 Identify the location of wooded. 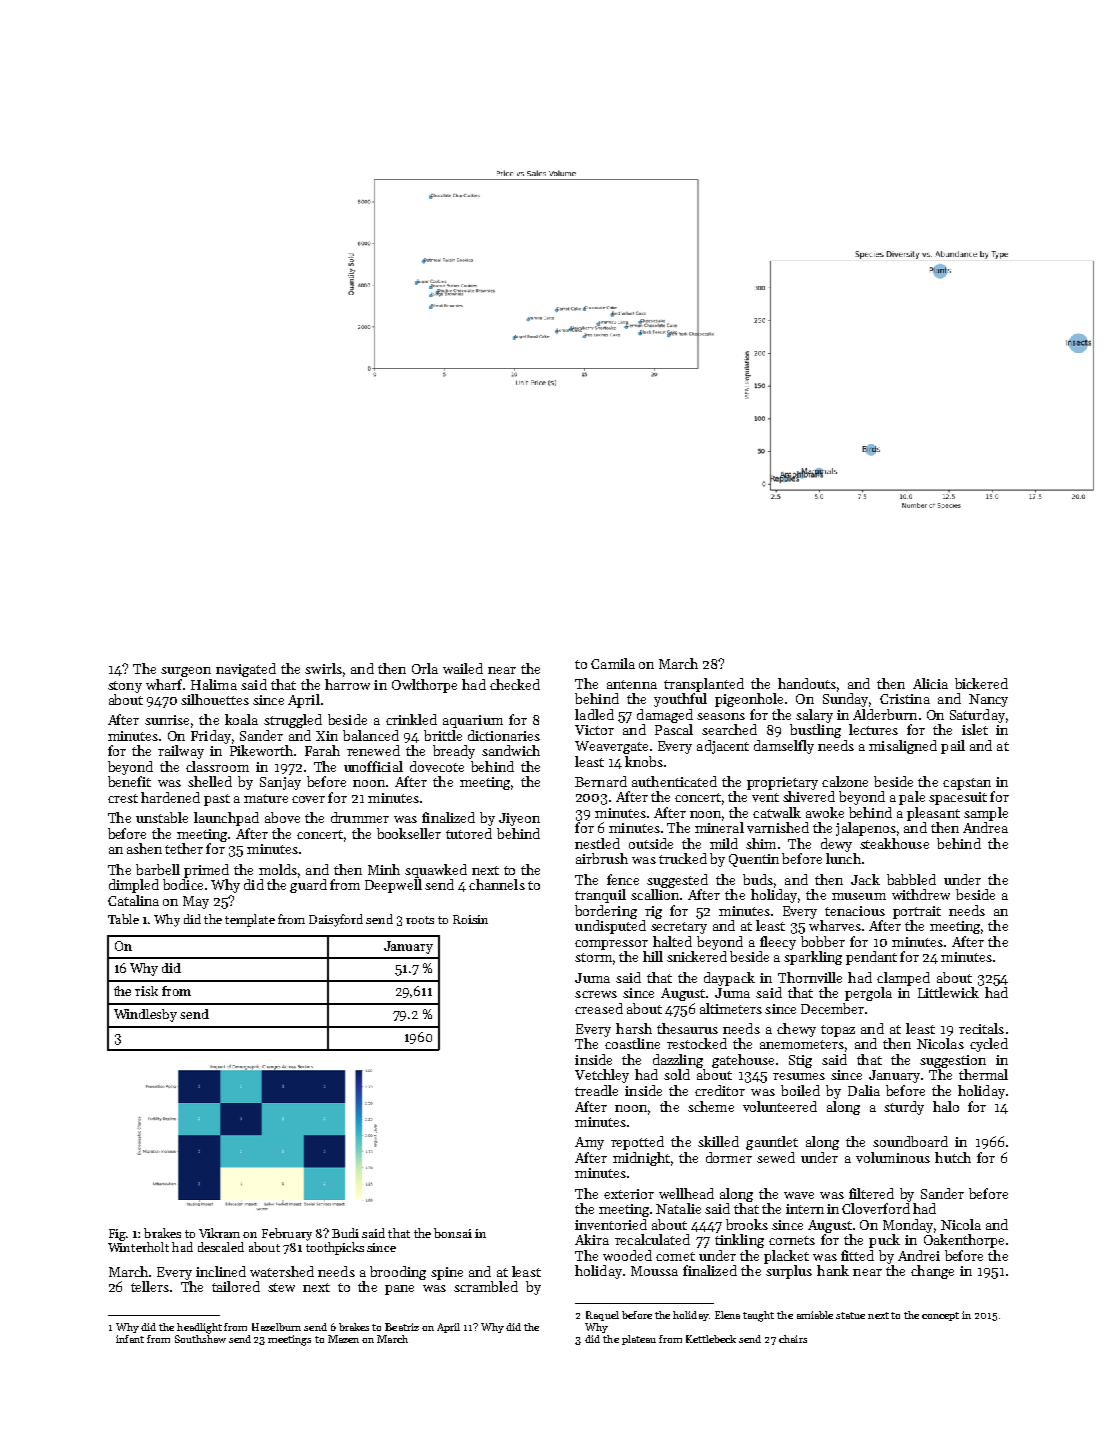
(627, 1255).
